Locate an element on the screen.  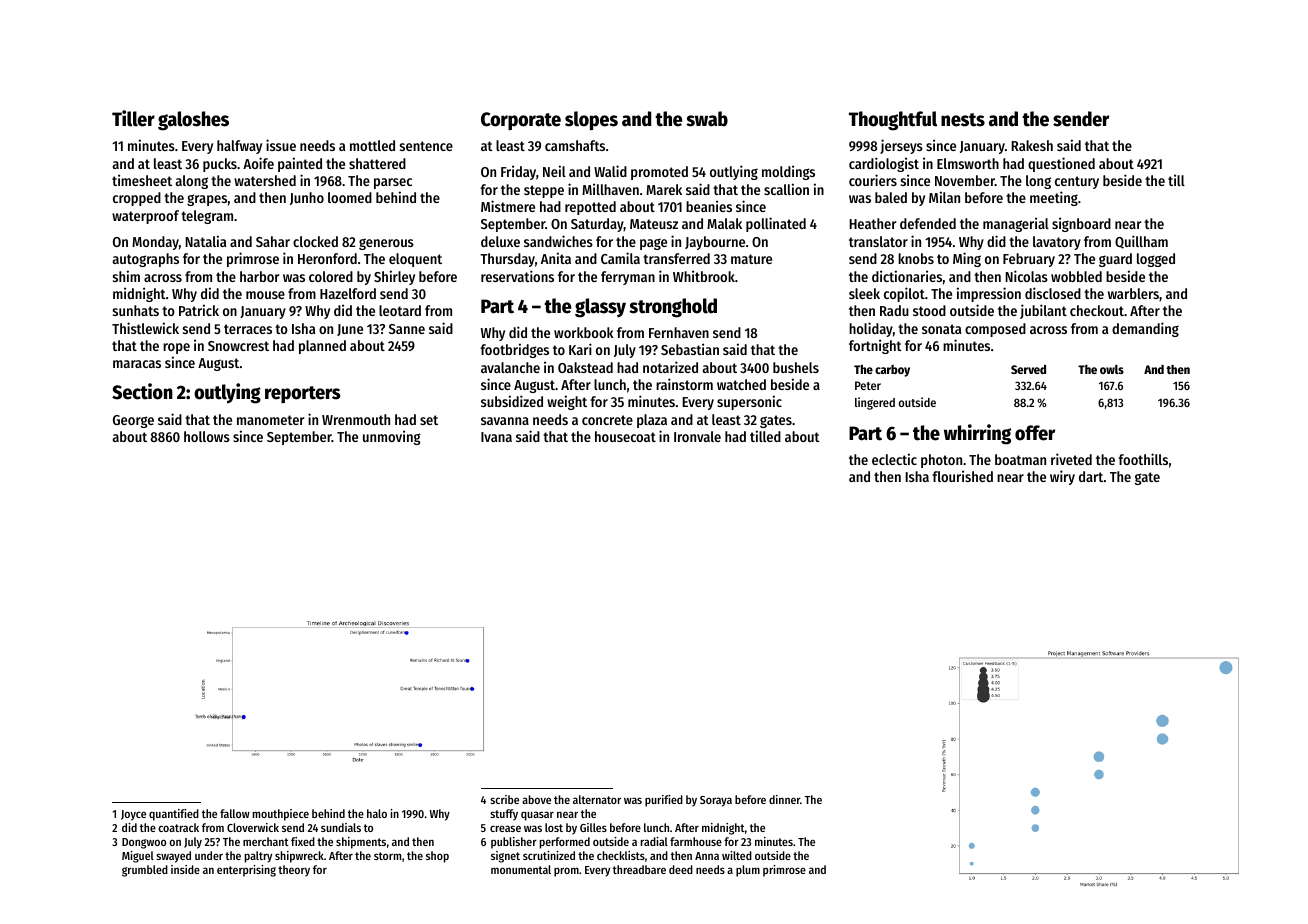
century is located at coordinates (1077, 182).
